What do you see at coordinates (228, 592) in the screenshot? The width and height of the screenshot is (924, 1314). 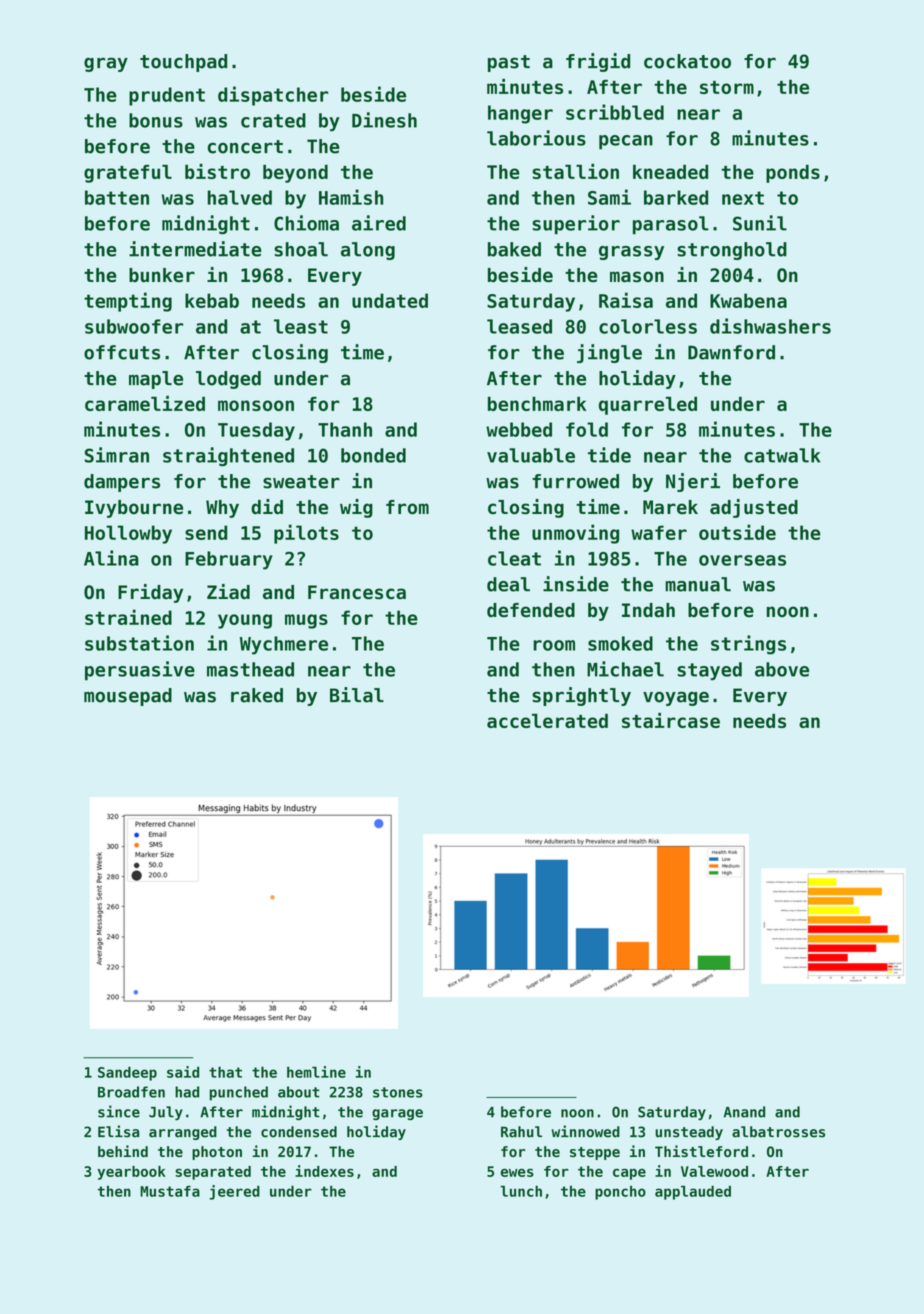 I see `Ziad` at bounding box center [228, 592].
